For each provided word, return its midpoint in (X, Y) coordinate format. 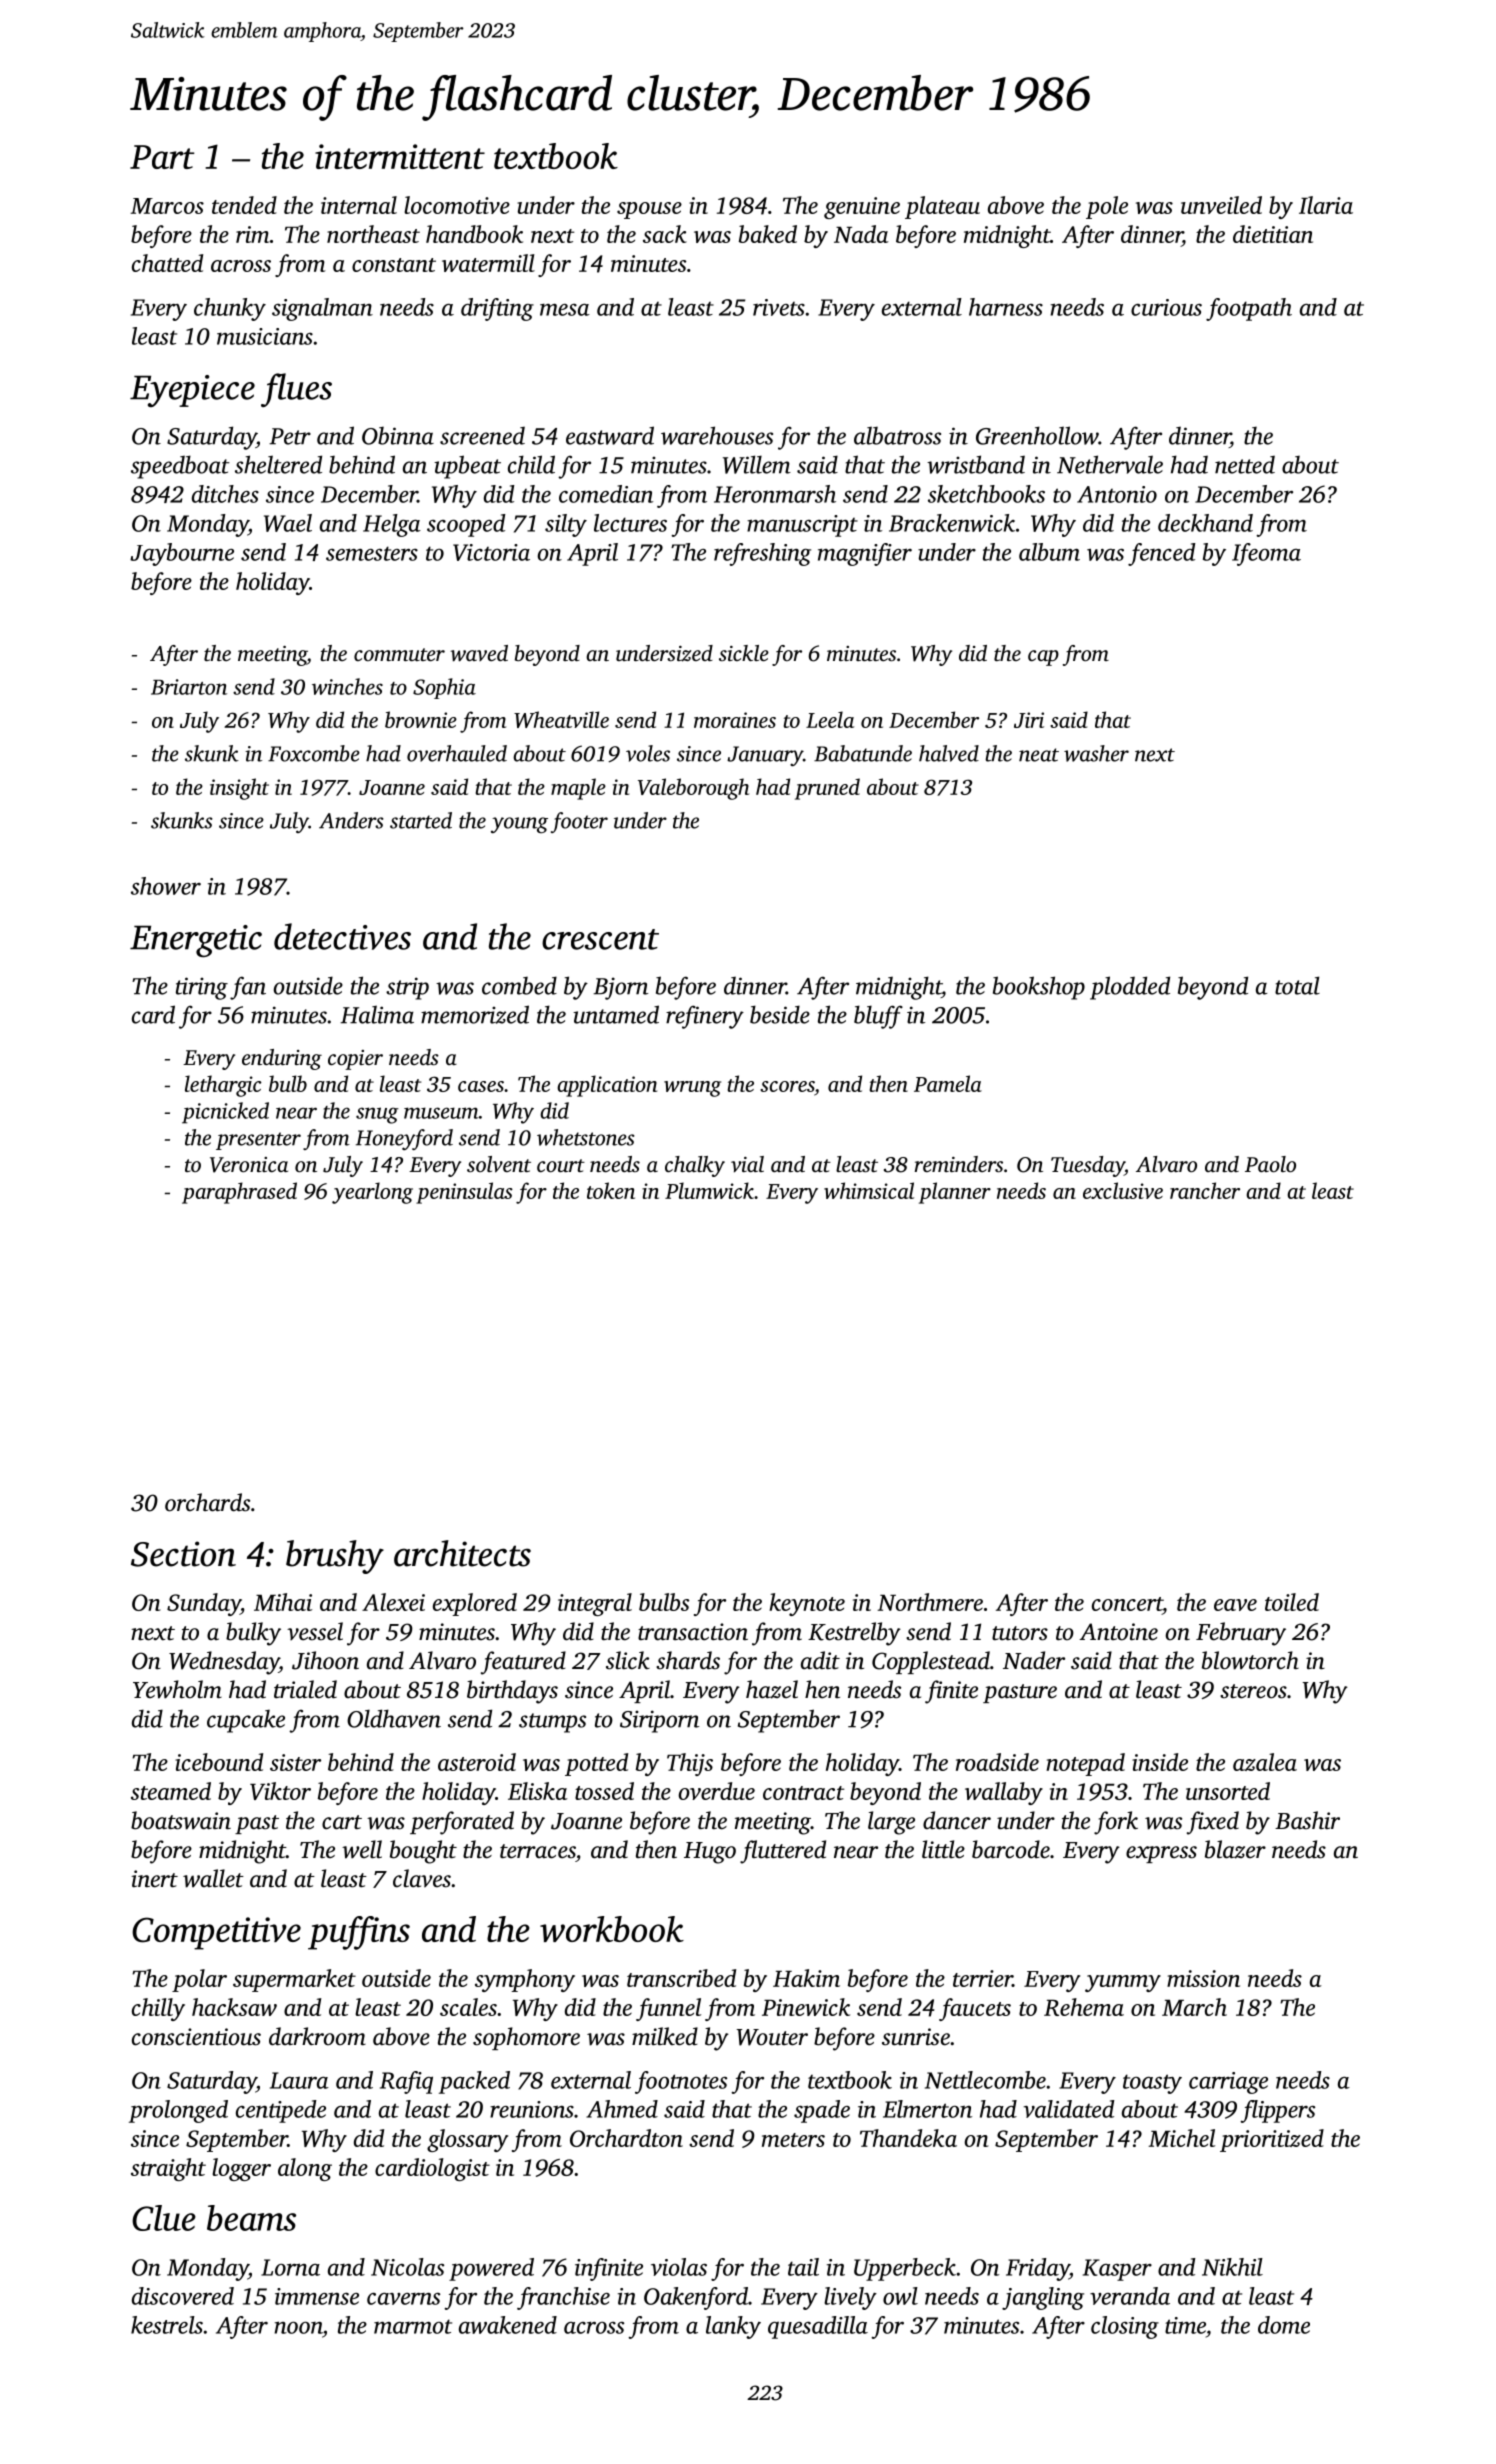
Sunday (204, 1604)
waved (479, 653)
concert (1127, 1605)
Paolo (1270, 1164)
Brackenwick (952, 523)
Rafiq (406, 2082)
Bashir (1307, 1820)
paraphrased (239, 1193)
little (943, 1849)
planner (955, 1193)
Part (162, 157)
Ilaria (1326, 205)
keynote (807, 1604)
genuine (862, 208)
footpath (1249, 309)
